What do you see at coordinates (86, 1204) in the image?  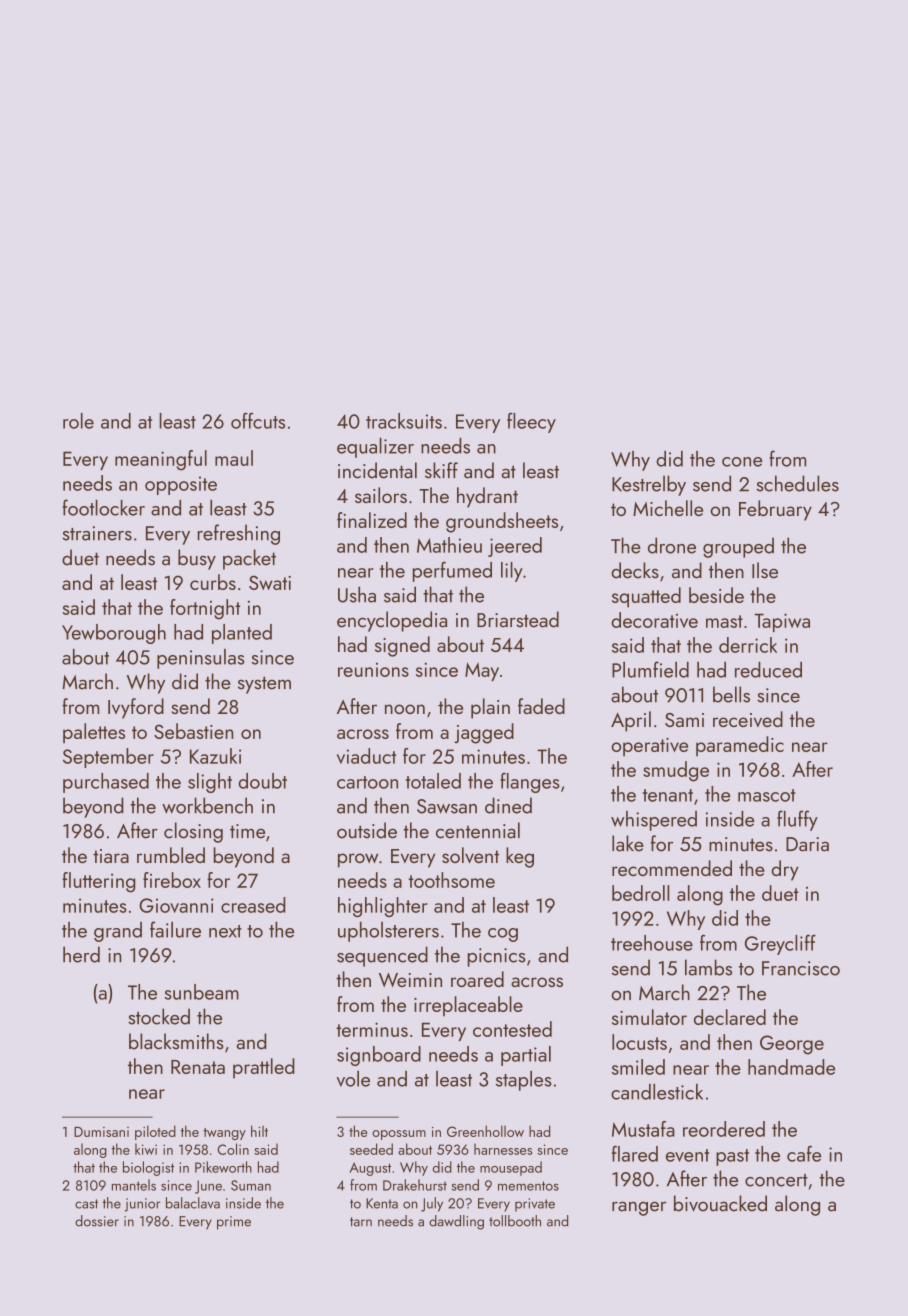 I see `cast` at bounding box center [86, 1204].
